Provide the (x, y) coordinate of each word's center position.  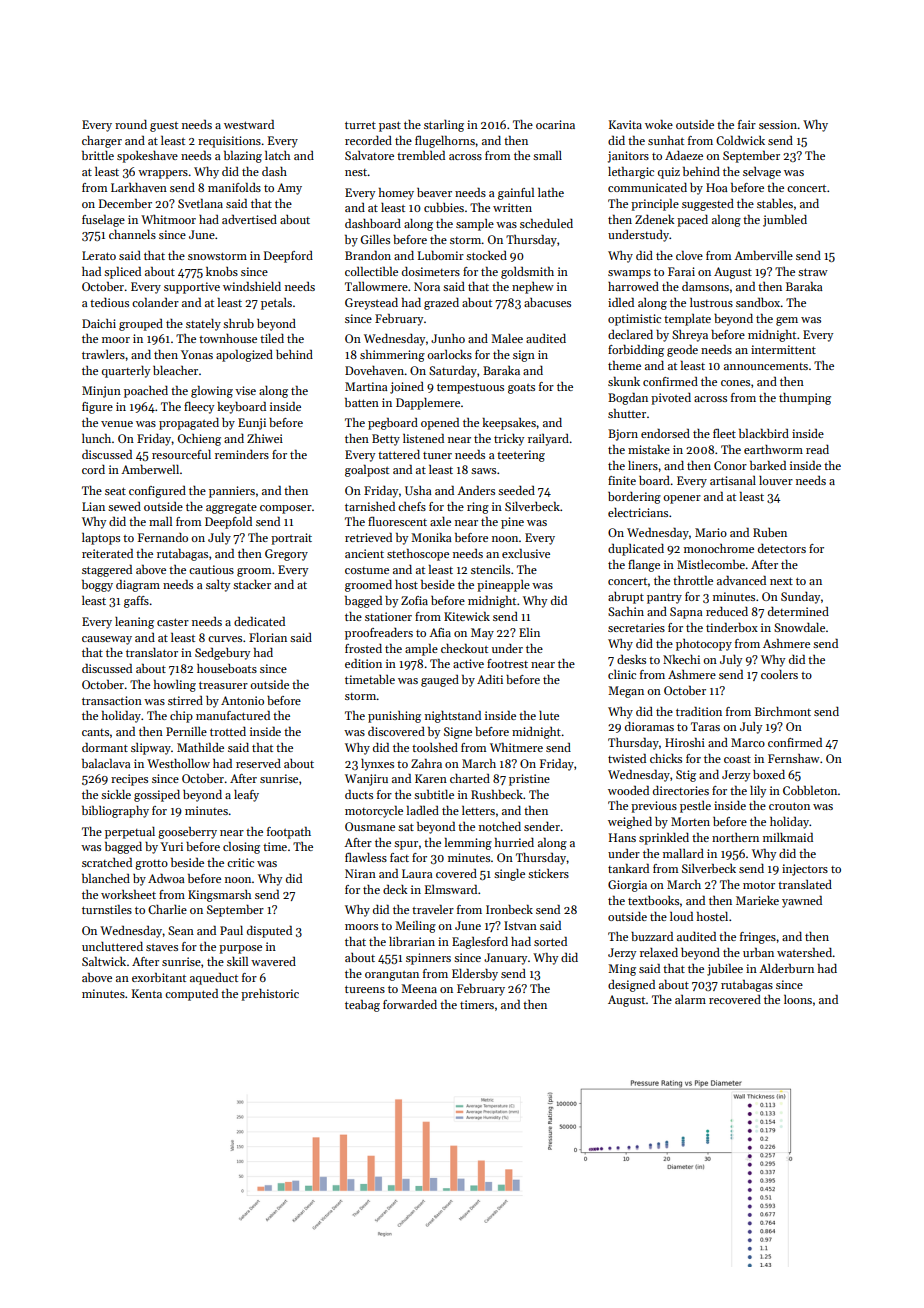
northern (735, 837)
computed (191, 995)
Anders (476, 490)
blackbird (764, 433)
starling (444, 126)
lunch (96, 438)
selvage (762, 173)
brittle (98, 155)
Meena (419, 988)
